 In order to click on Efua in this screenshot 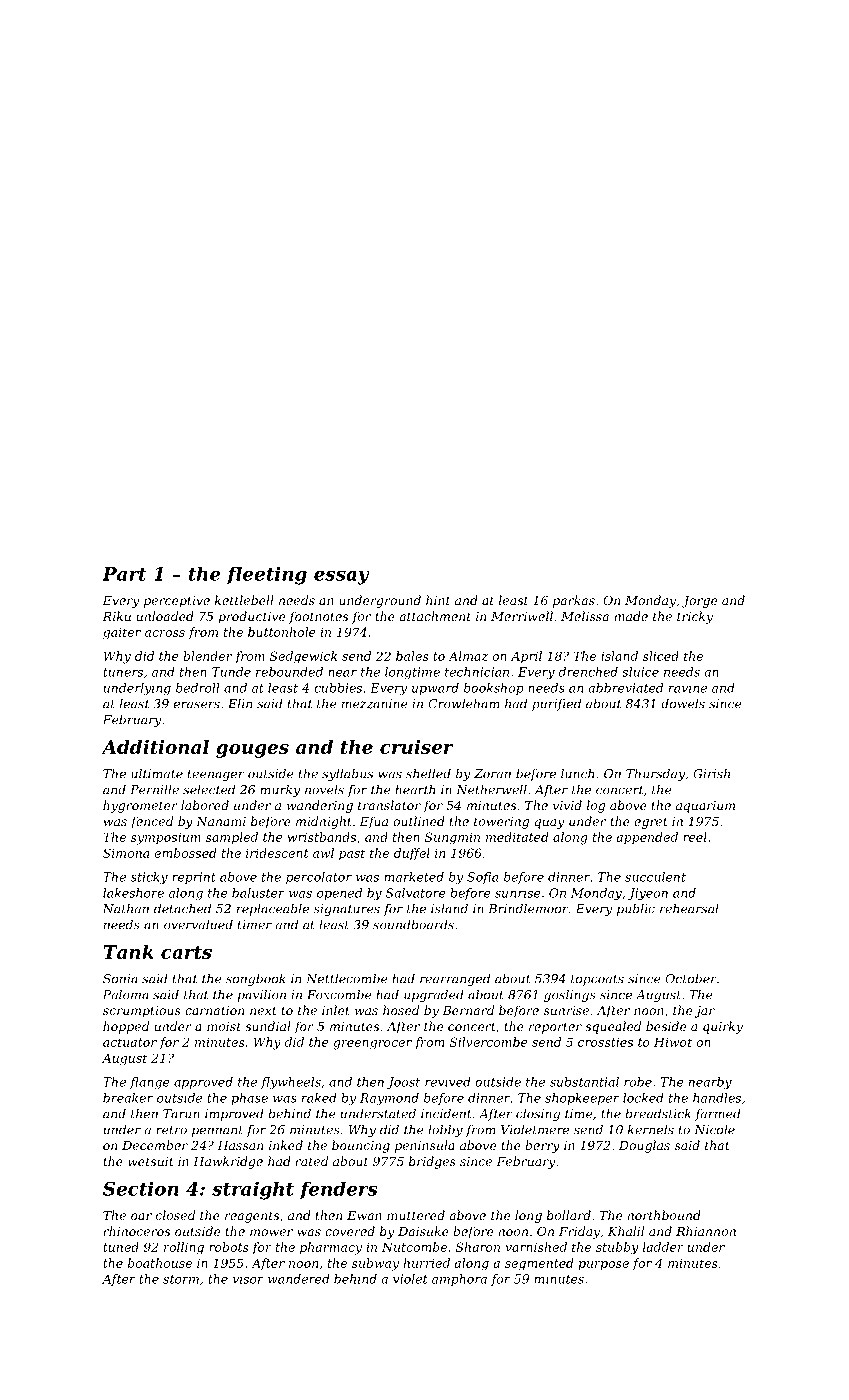, I will do `click(374, 822)`.
